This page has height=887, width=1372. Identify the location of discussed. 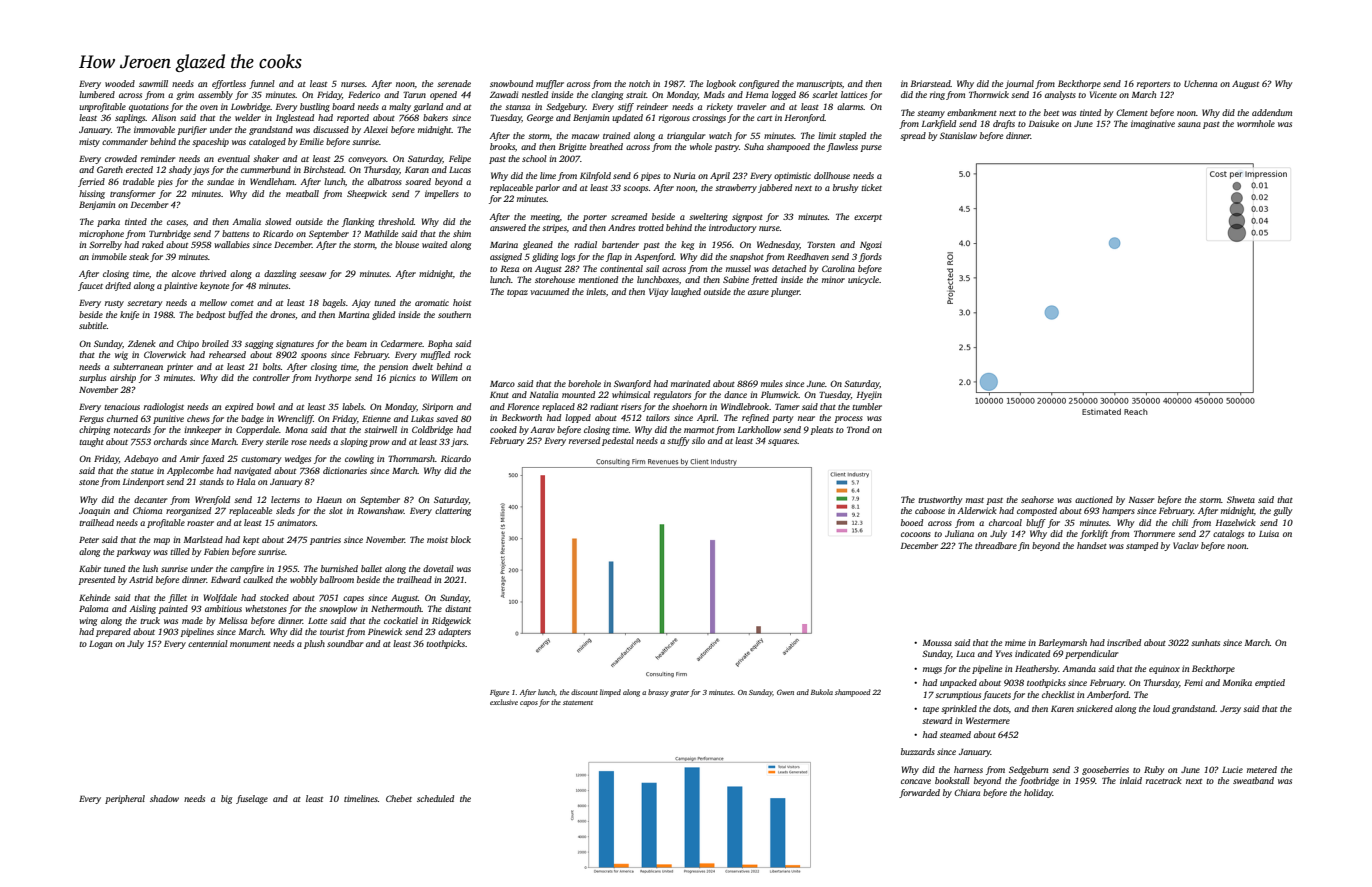
(331, 129).
